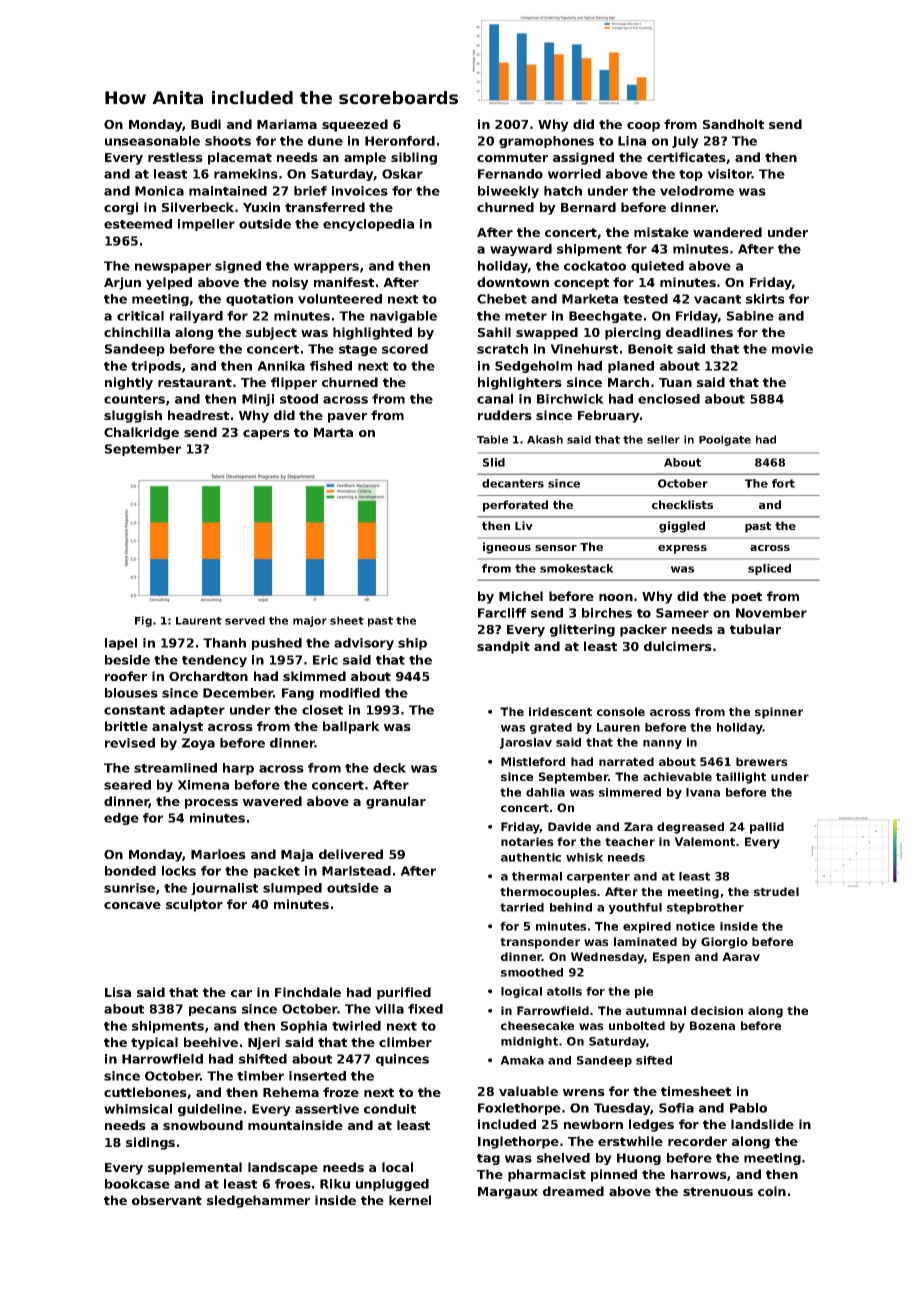 The height and width of the screenshot is (1308, 924). Describe the element at coordinates (206, 124) in the screenshot. I see `Budi` at that location.
